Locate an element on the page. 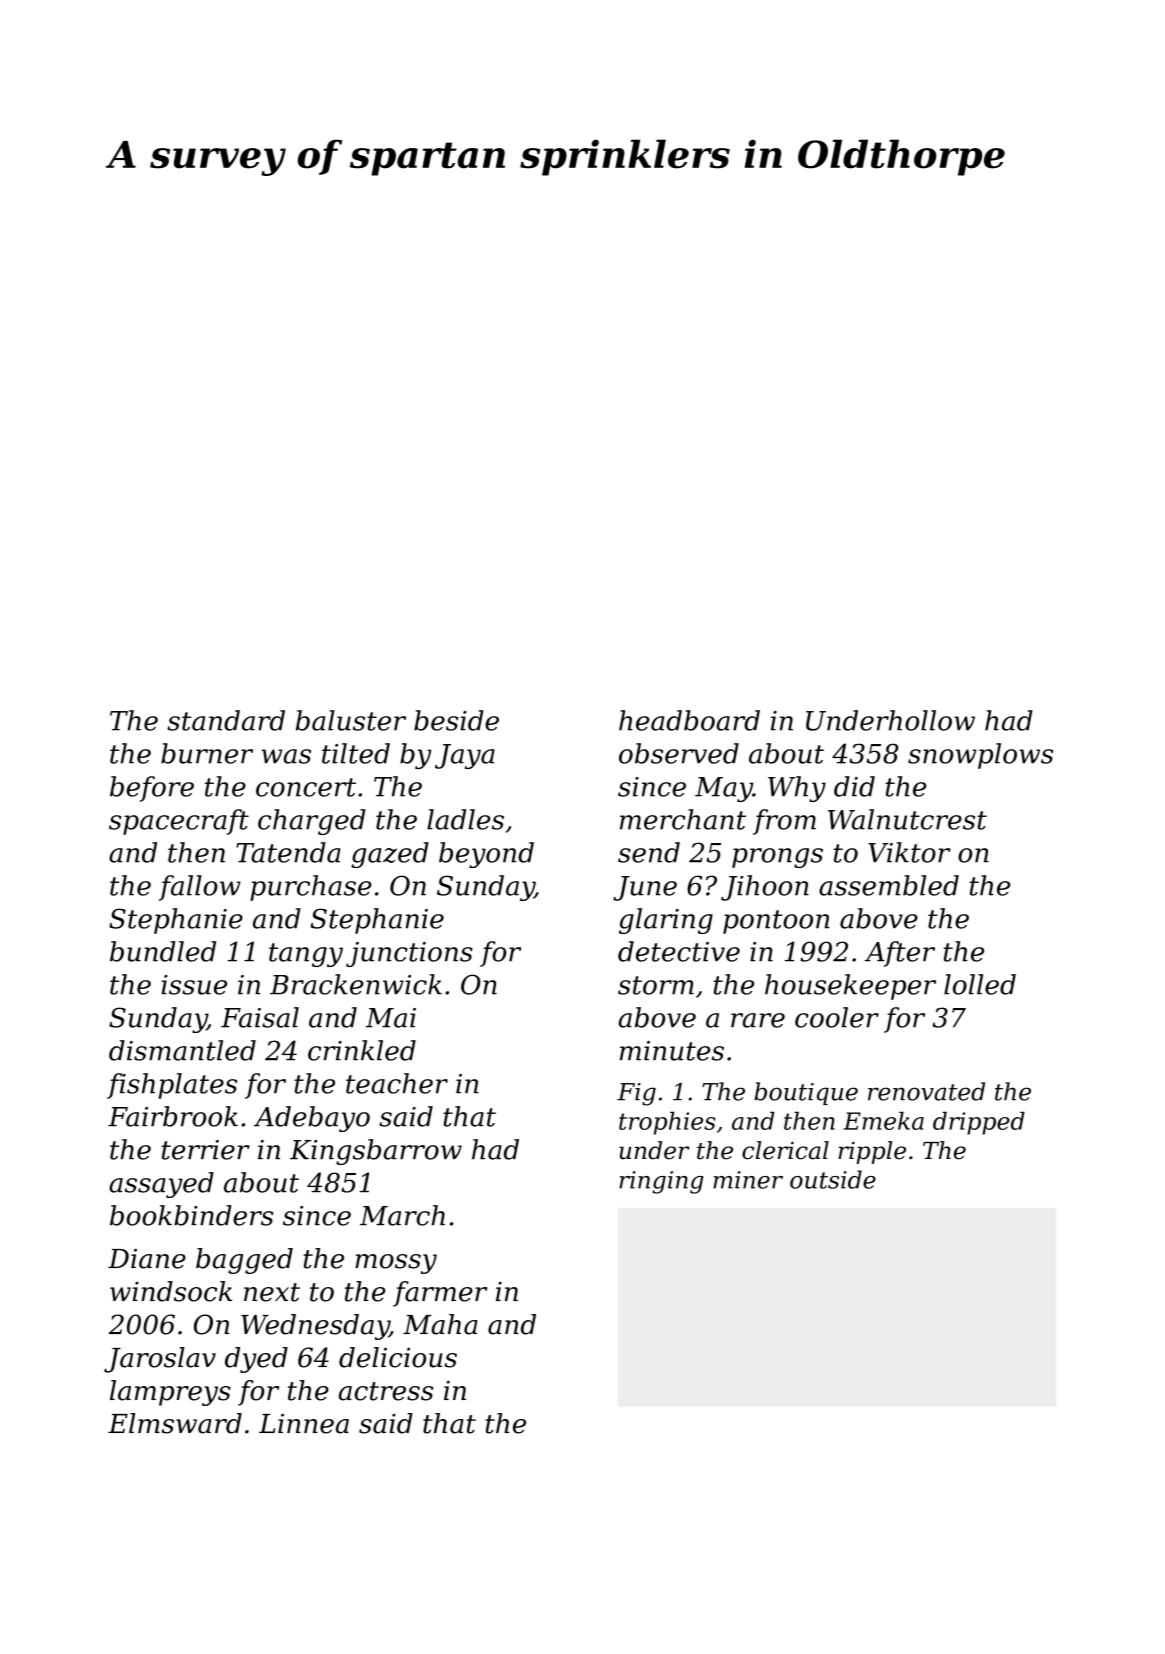  actress is located at coordinates (386, 1391).
